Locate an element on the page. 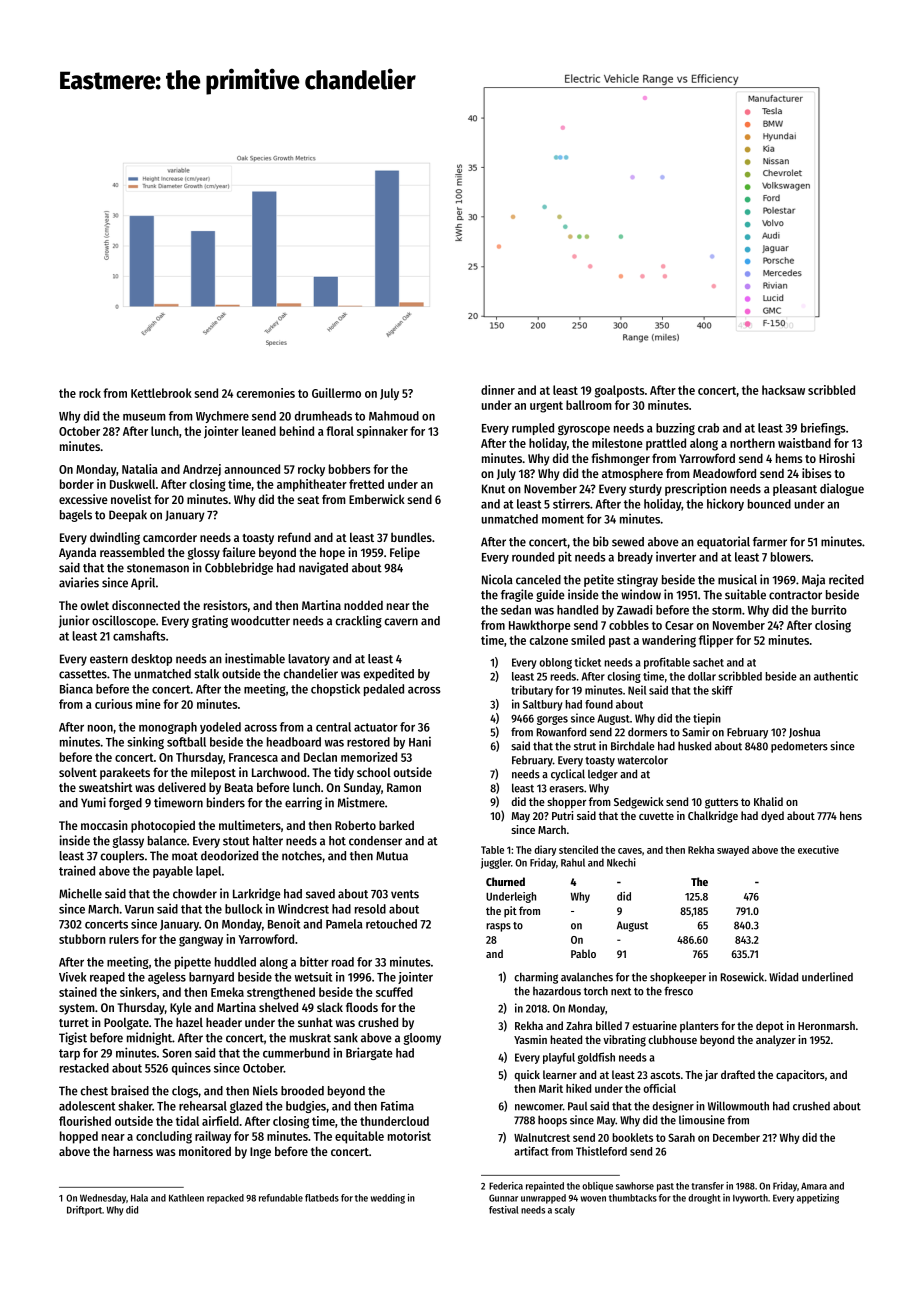  rasps is located at coordinates (498, 927).
